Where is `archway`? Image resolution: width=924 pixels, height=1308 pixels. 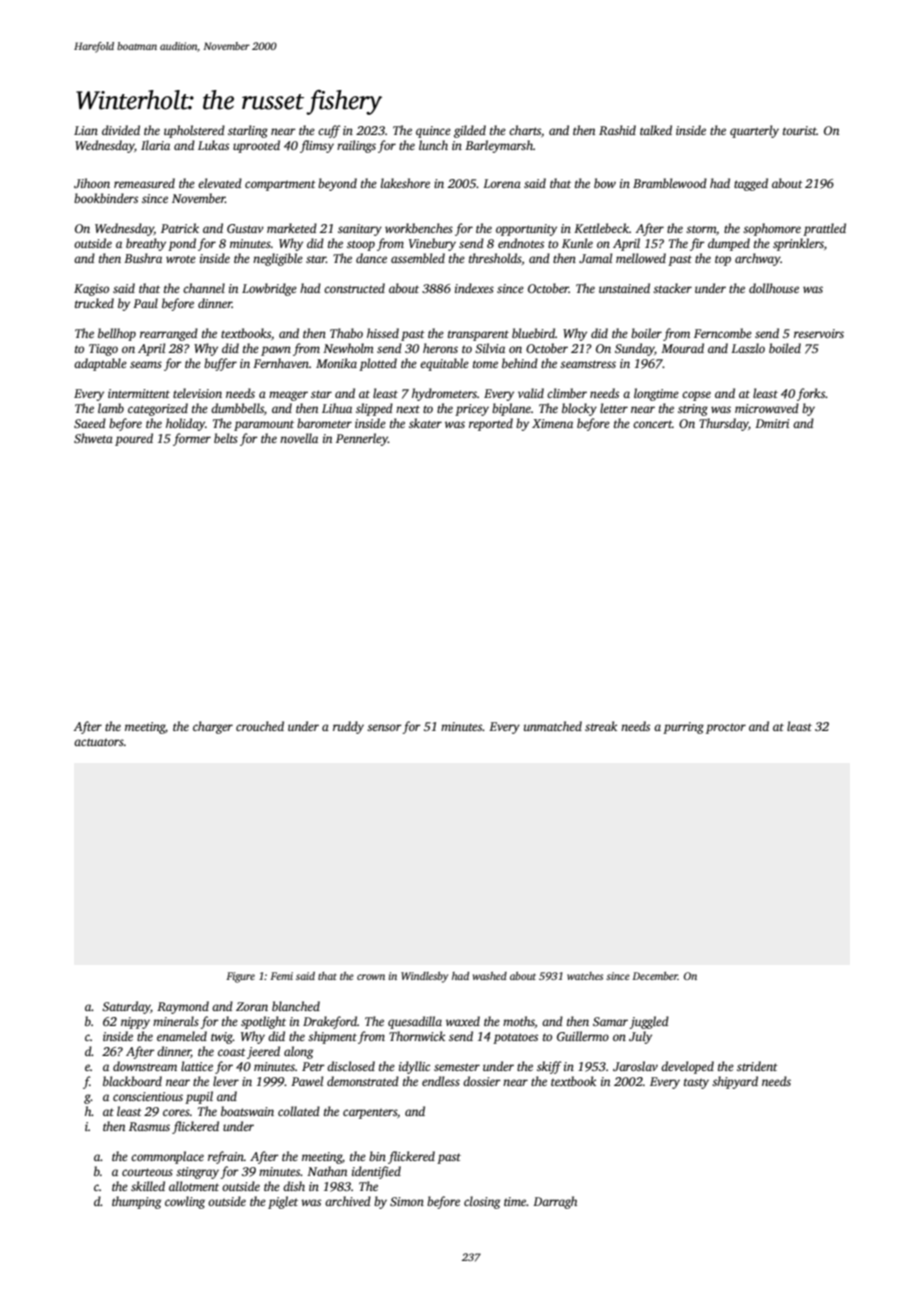
archway is located at coordinates (758, 259).
